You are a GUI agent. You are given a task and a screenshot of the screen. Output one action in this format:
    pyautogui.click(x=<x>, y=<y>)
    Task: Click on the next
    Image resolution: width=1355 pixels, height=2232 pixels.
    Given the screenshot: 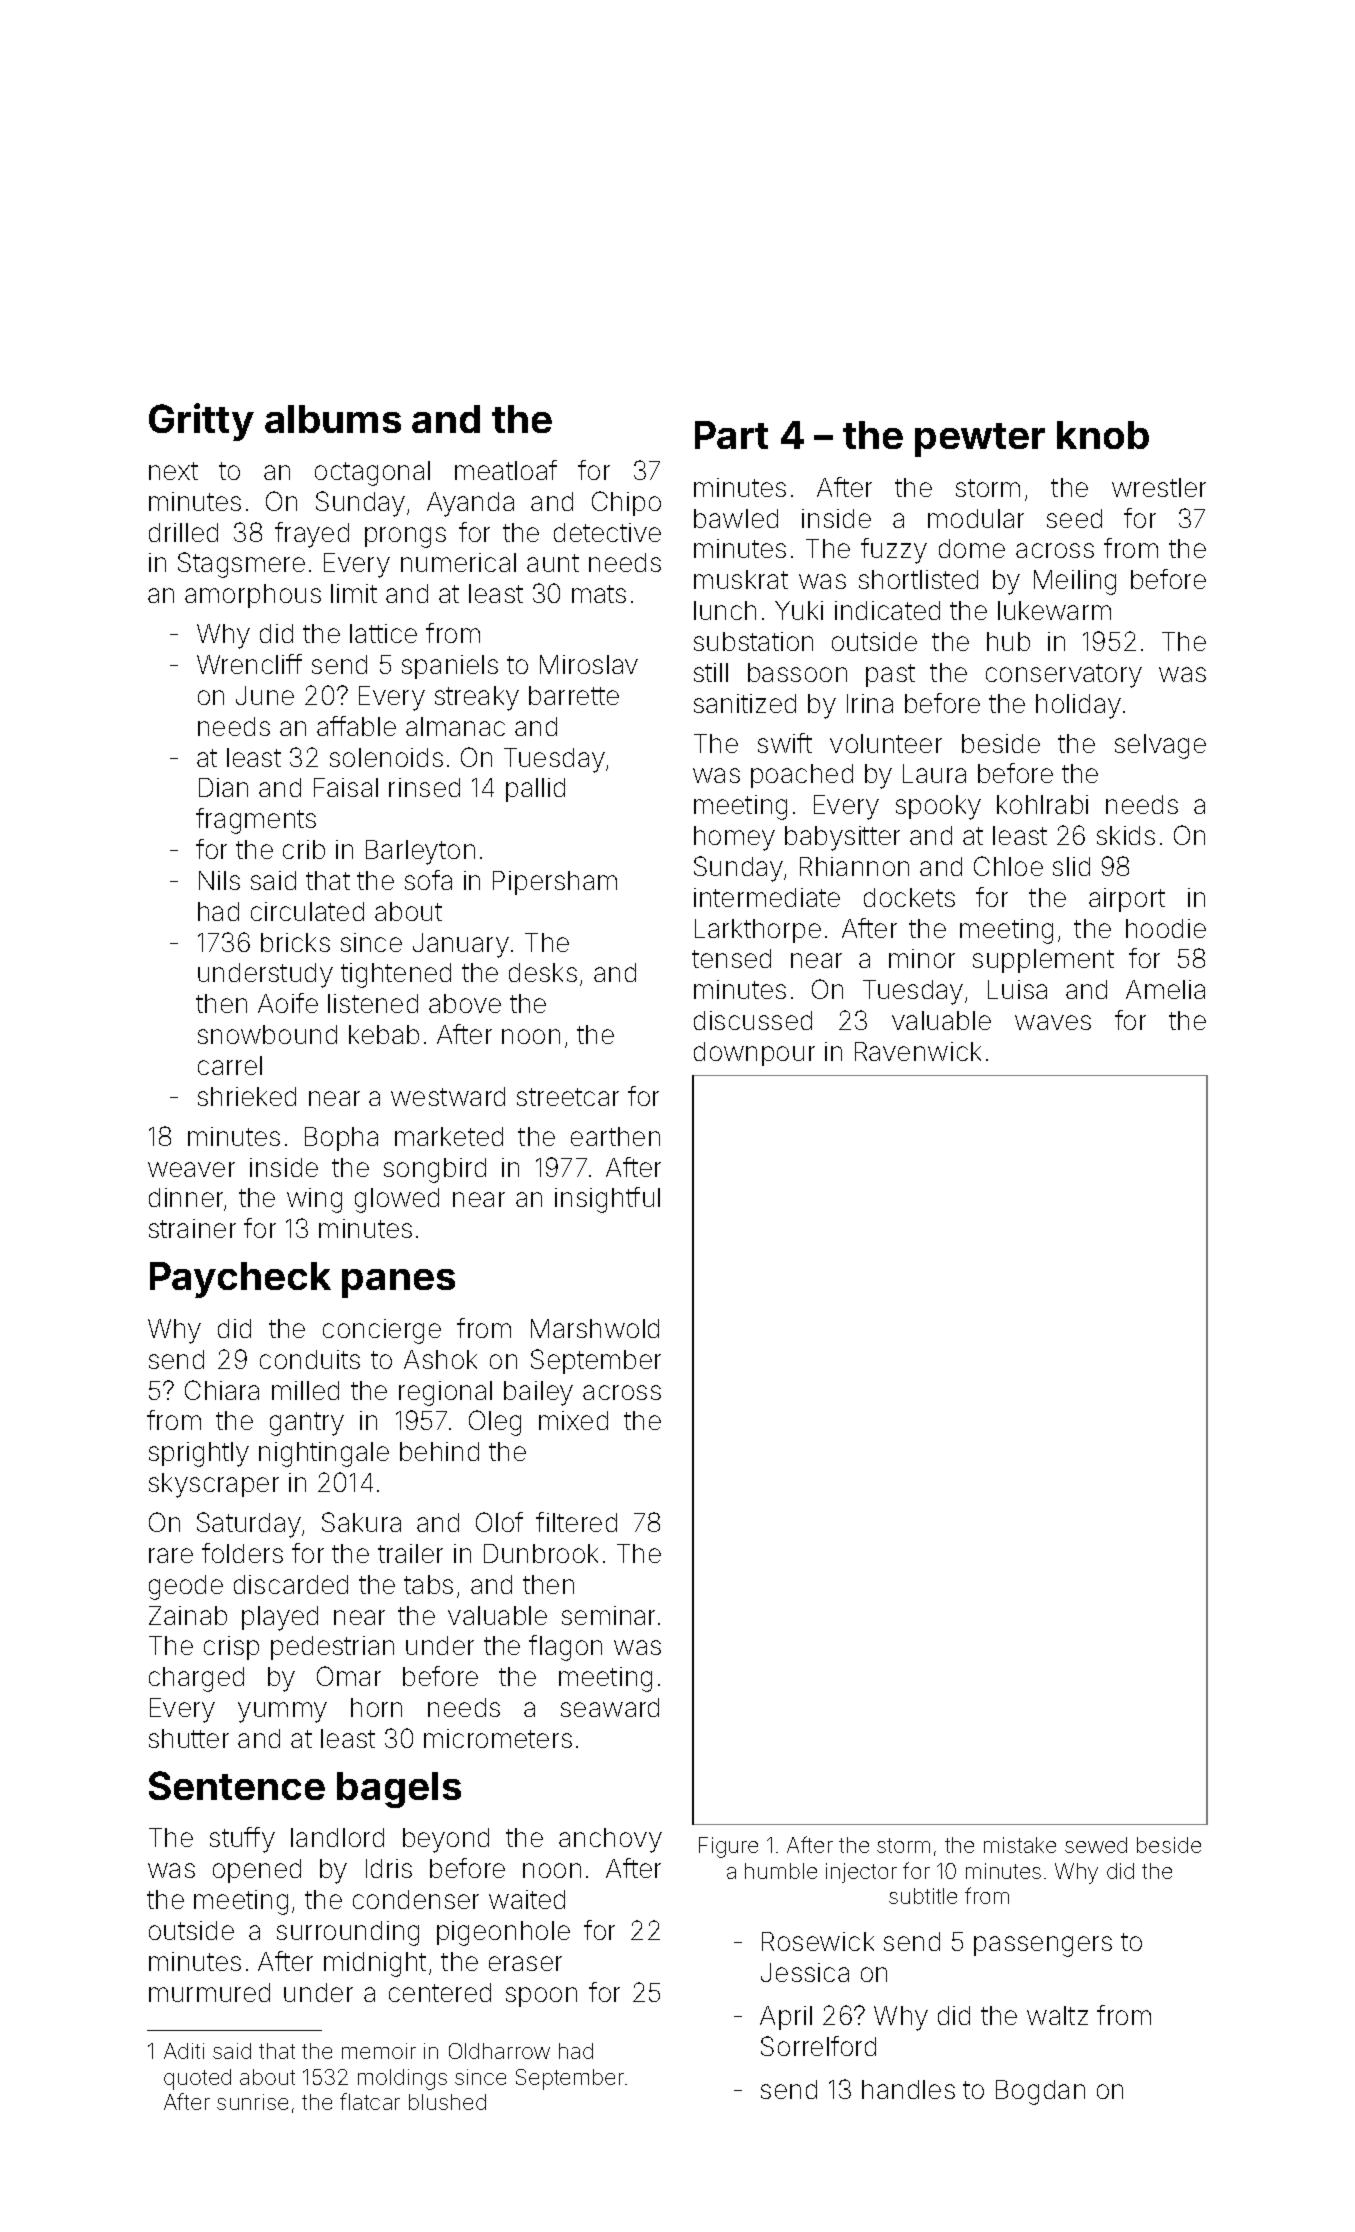 What is the action you would take?
    pyautogui.click(x=173, y=471)
